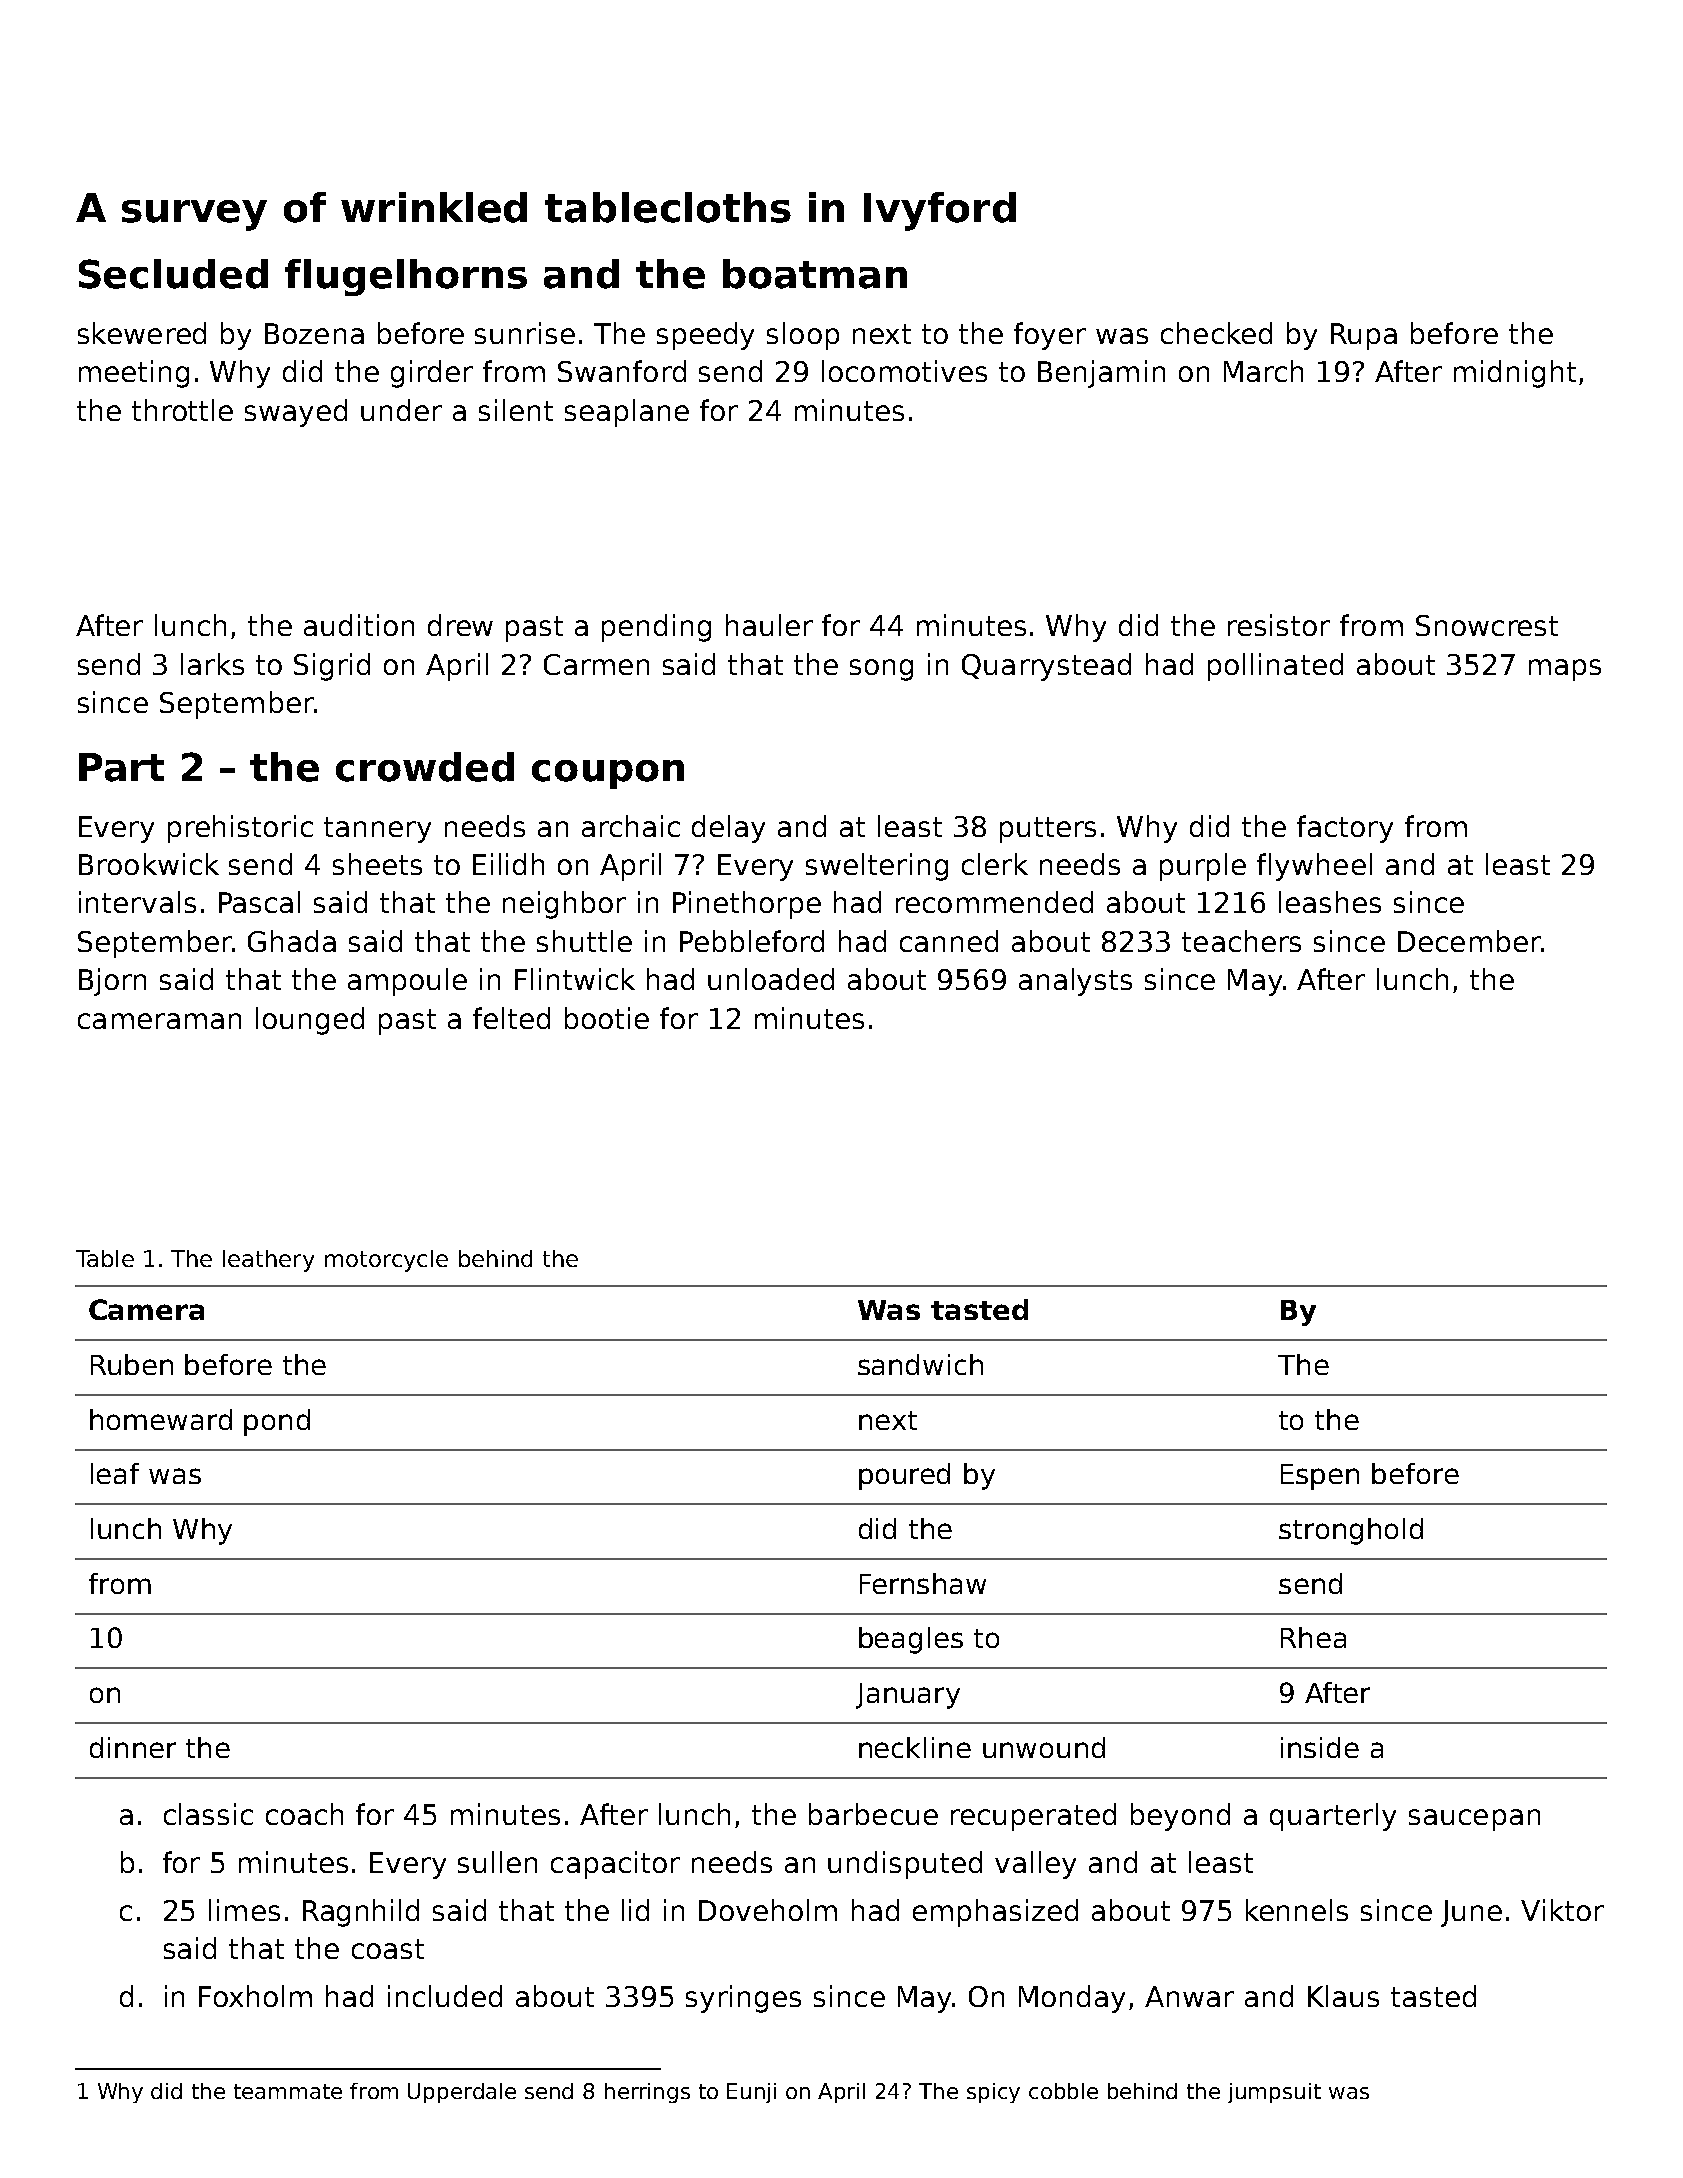 The height and width of the screenshot is (2178, 1683). I want to click on throttle, so click(182, 410).
